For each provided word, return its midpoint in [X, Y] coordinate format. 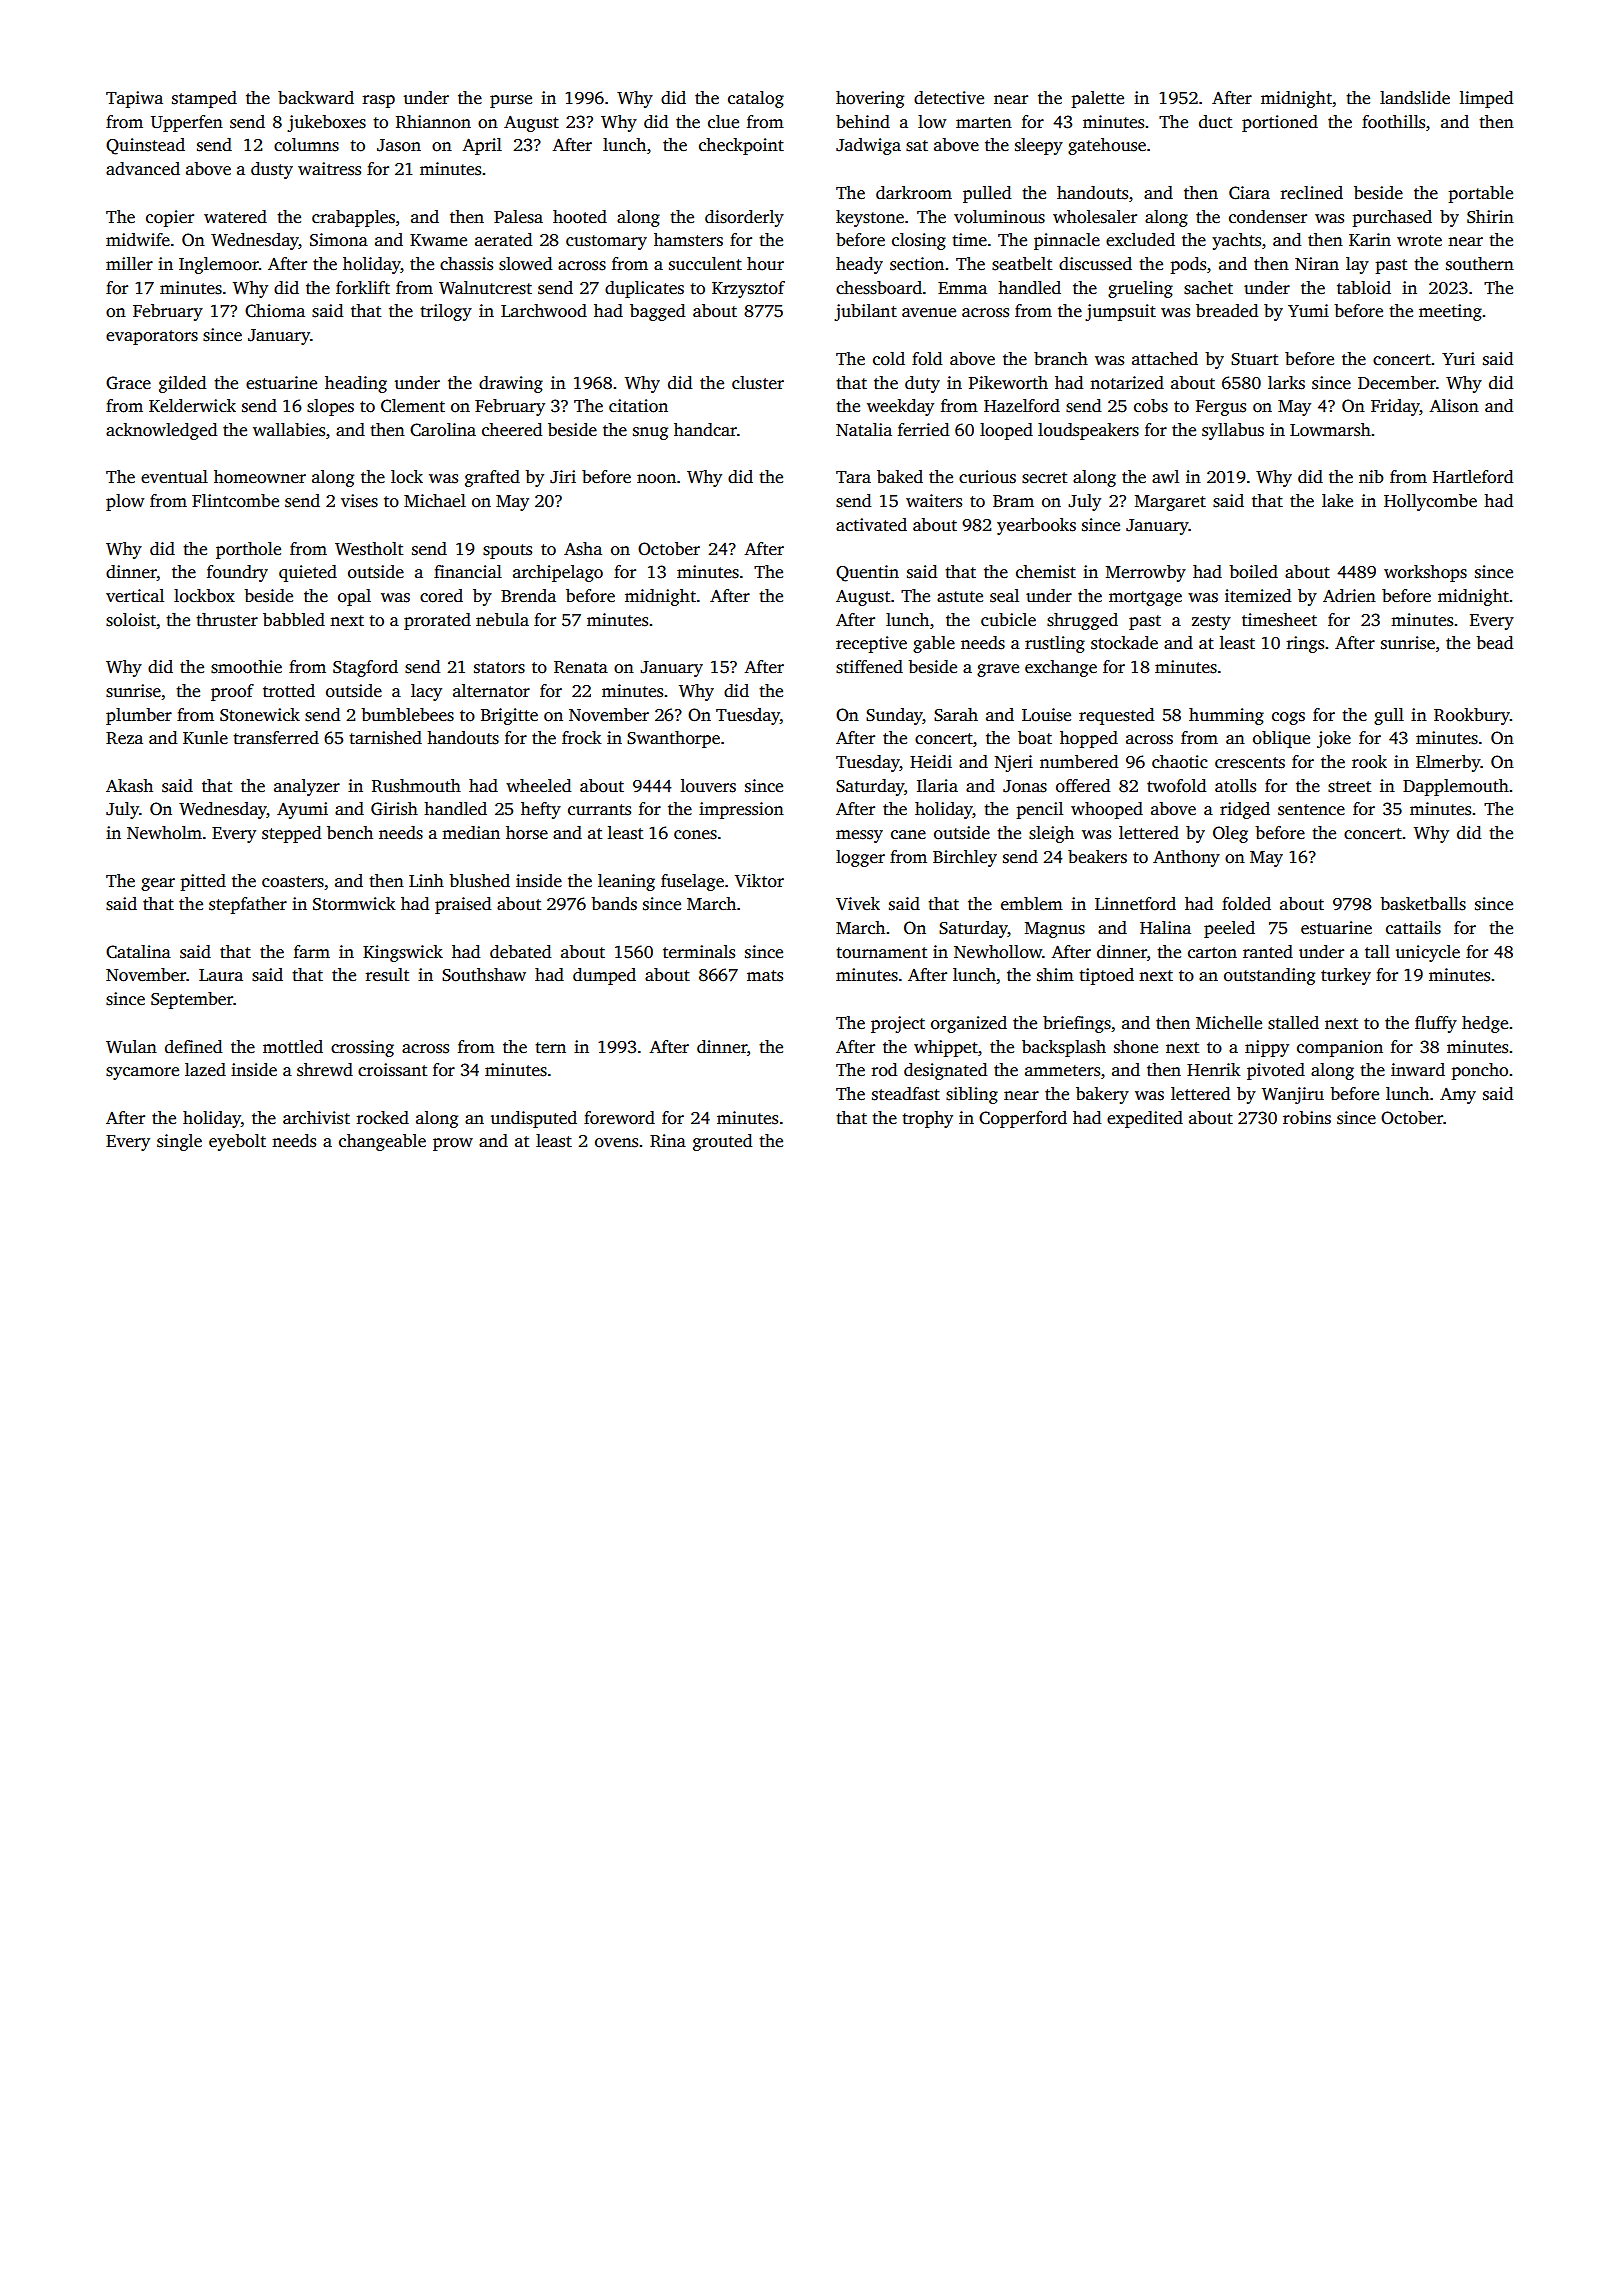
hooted [580, 217]
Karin [1370, 239]
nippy [1267, 1048]
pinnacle [1067, 241]
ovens [616, 1143]
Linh [426, 880]
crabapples [353, 218]
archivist [316, 1118]
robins [1307, 1118]
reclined [1312, 193]
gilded [182, 384]
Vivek [858, 904]
